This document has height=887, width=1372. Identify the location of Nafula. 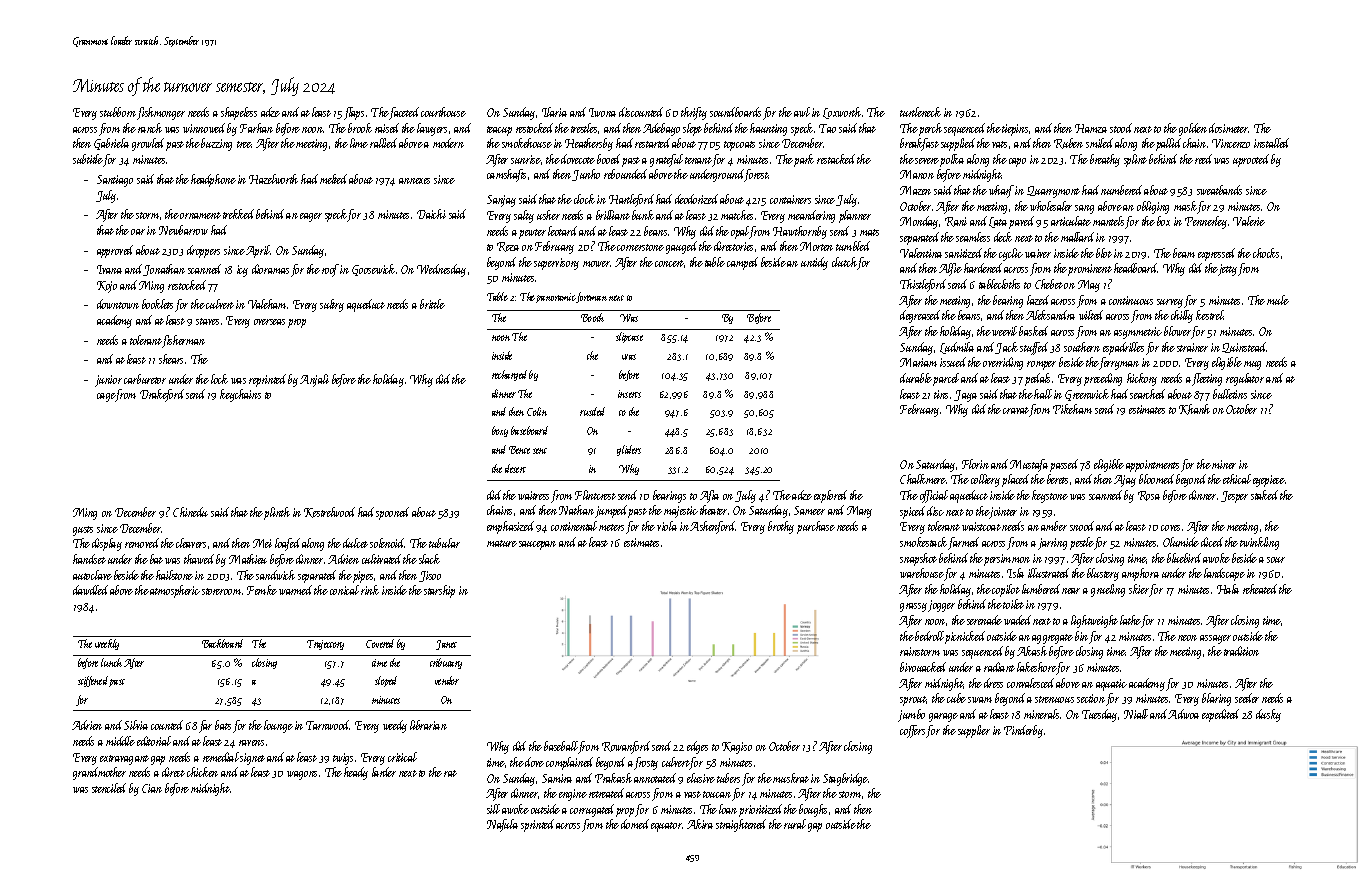
(502, 825).
